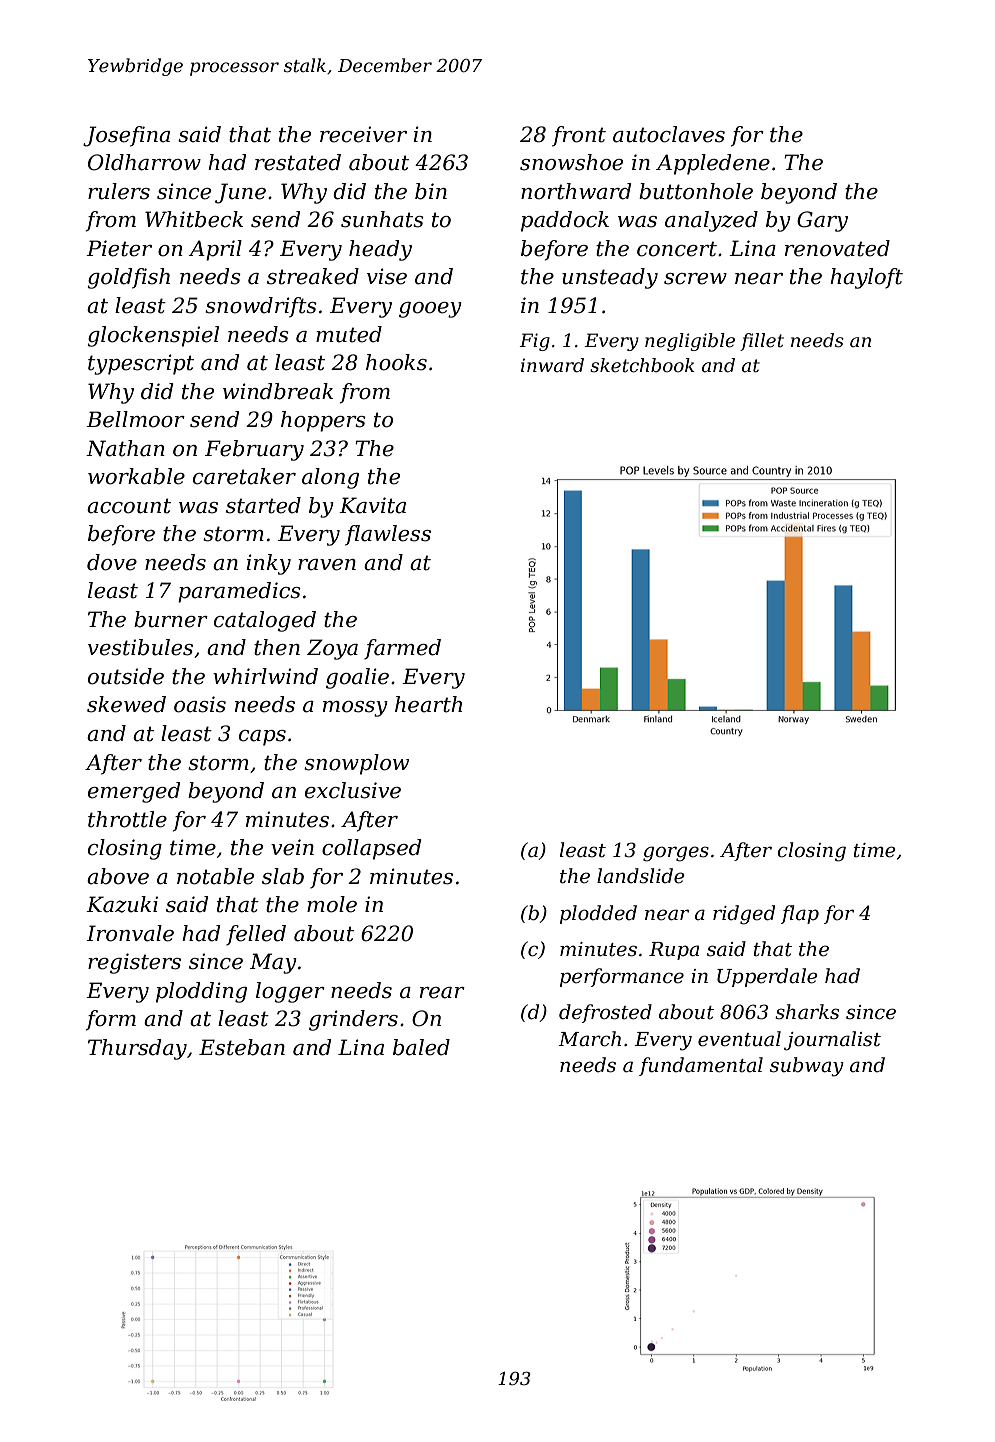  I want to click on flap, so click(800, 914).
